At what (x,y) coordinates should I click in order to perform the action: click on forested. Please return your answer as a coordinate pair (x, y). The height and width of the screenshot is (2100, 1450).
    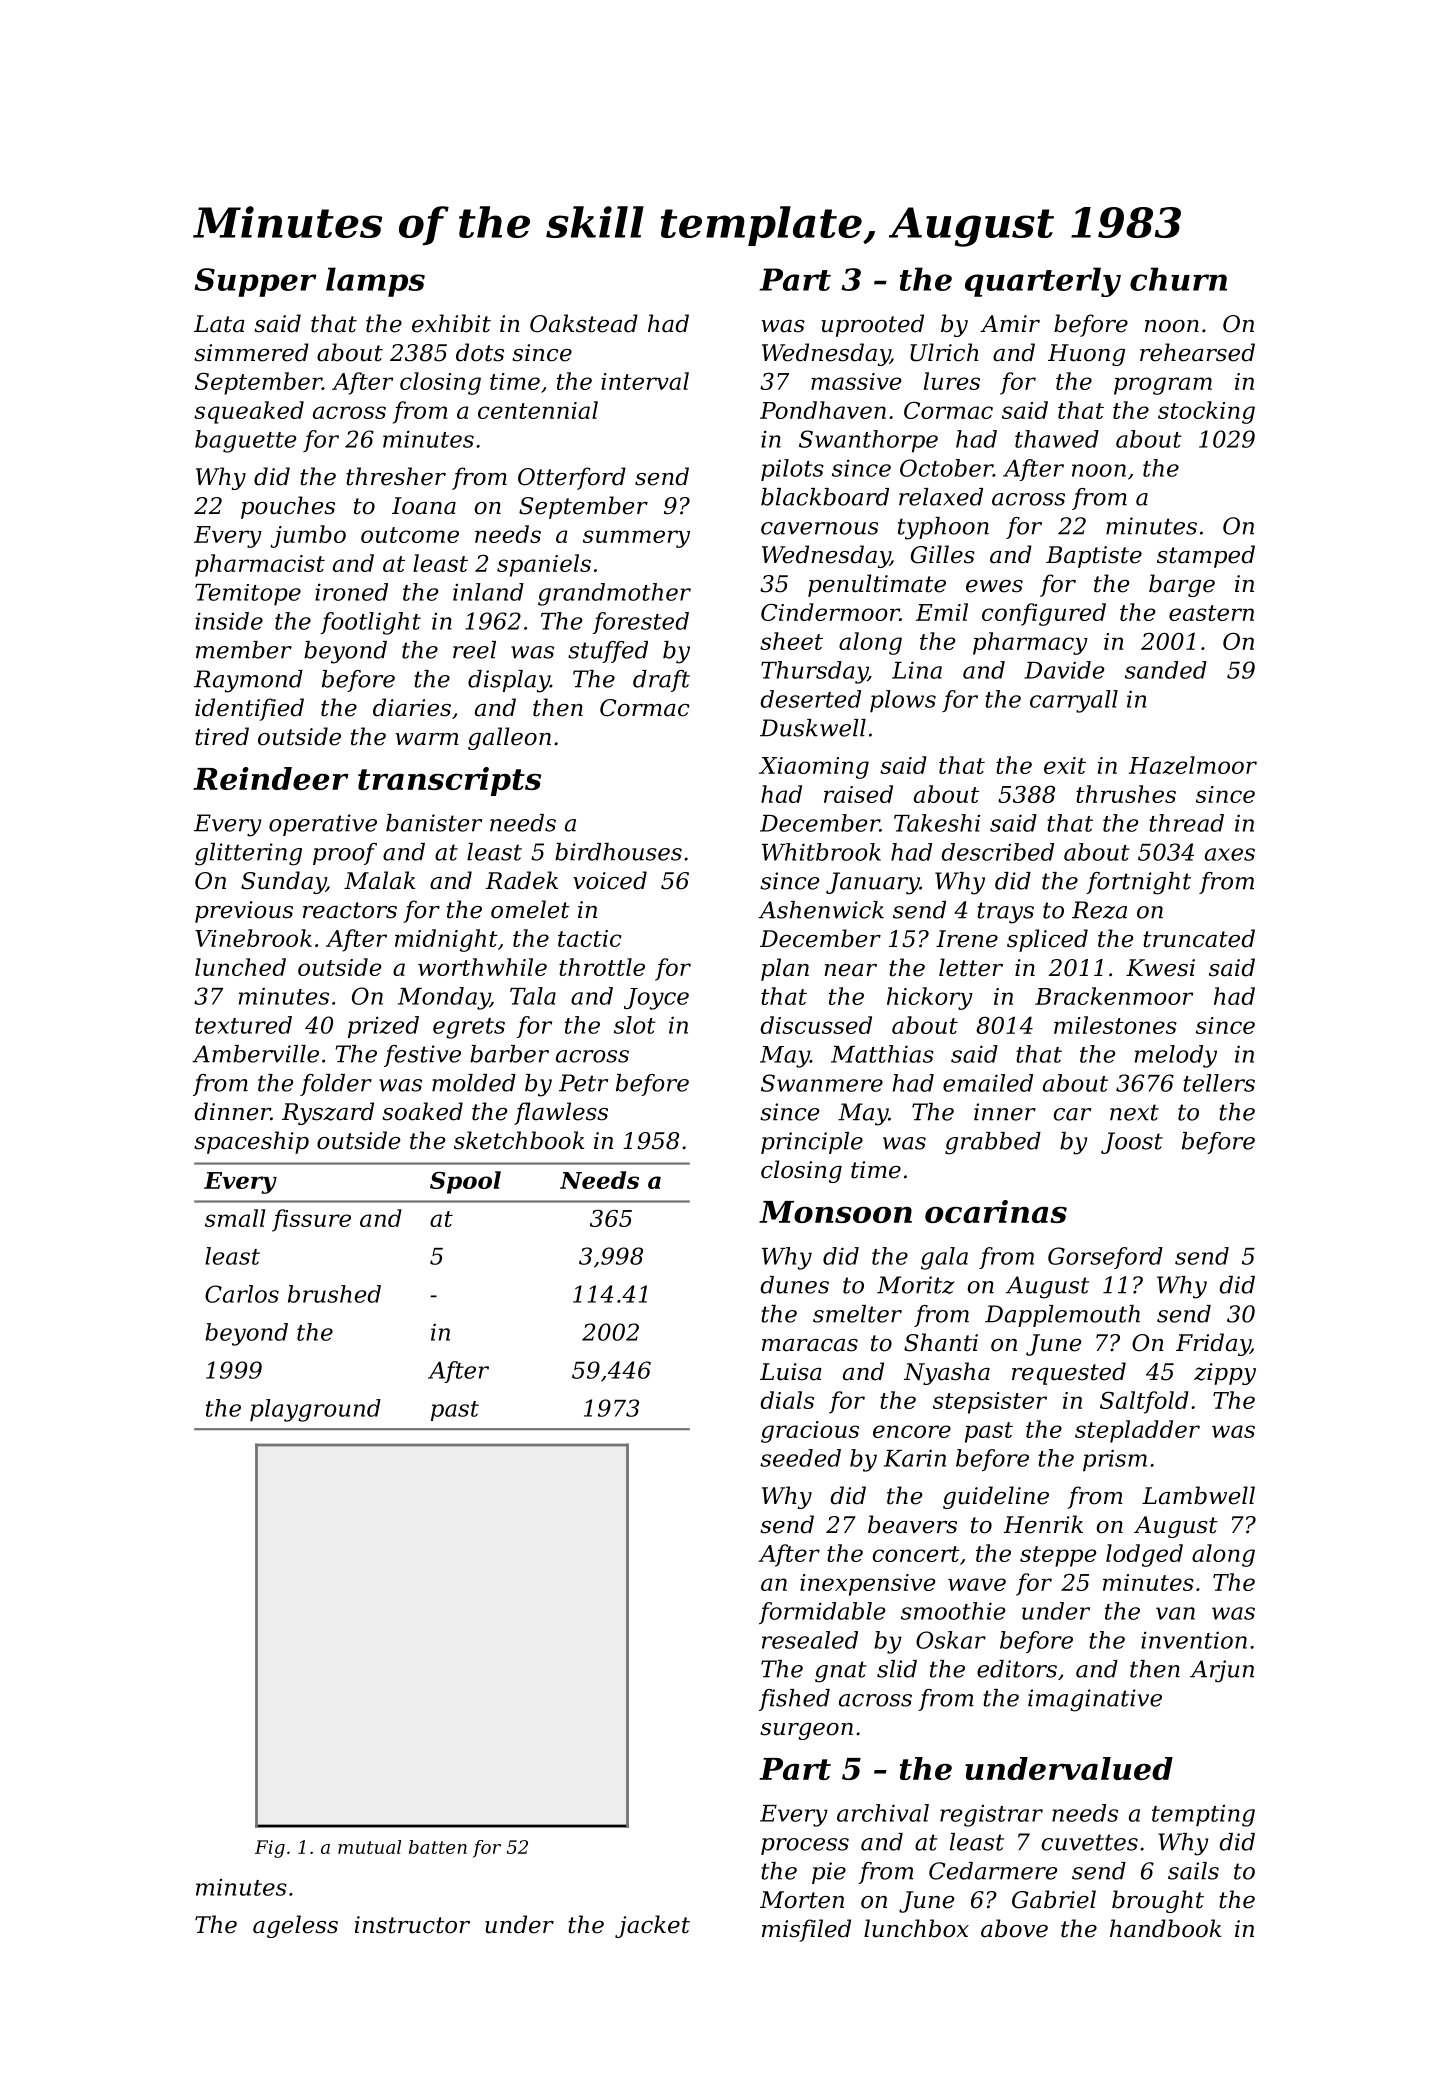
    Looking at the image, I should click on (640, 623).
